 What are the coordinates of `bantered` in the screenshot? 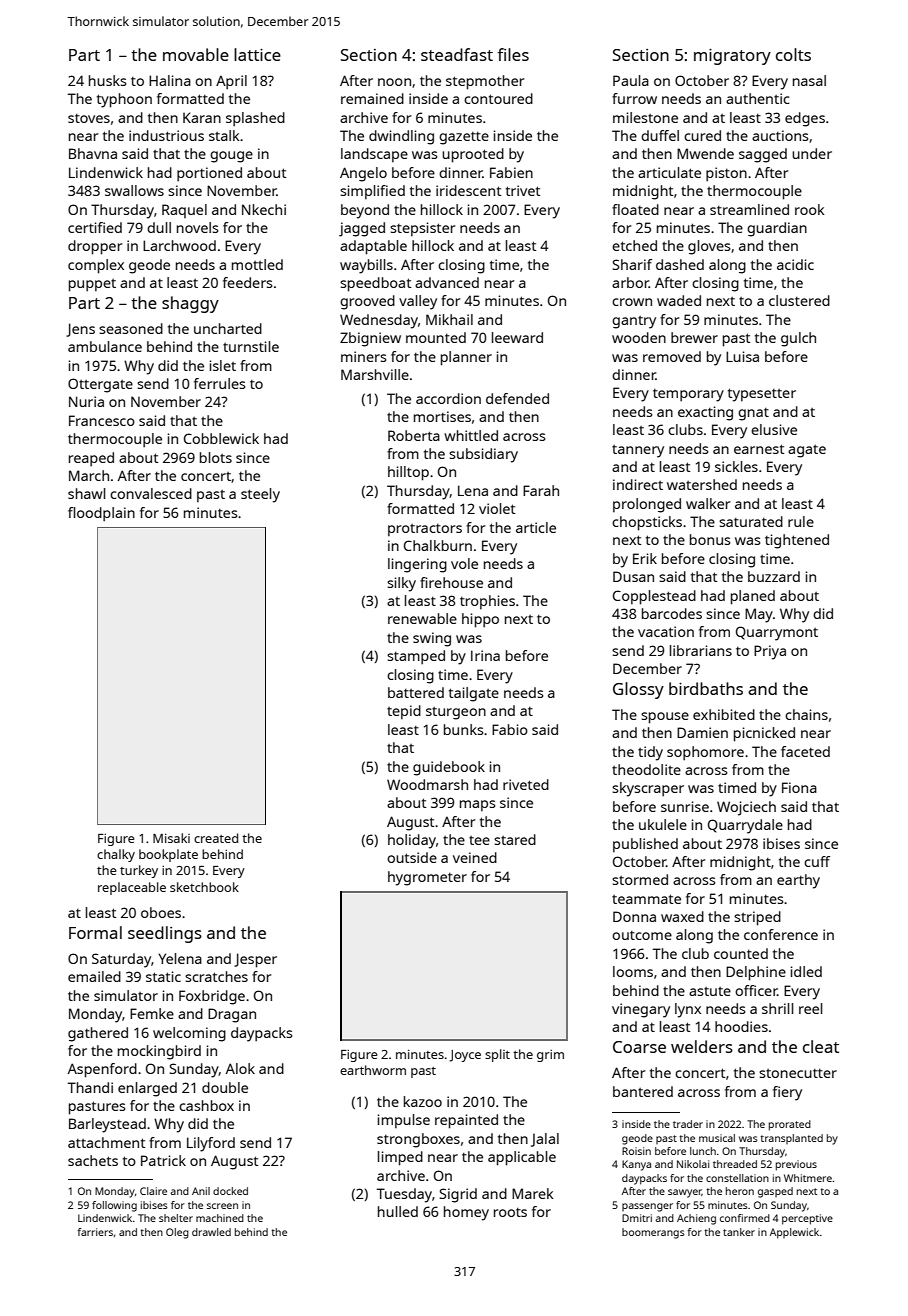 It's located at (643, 1091).
